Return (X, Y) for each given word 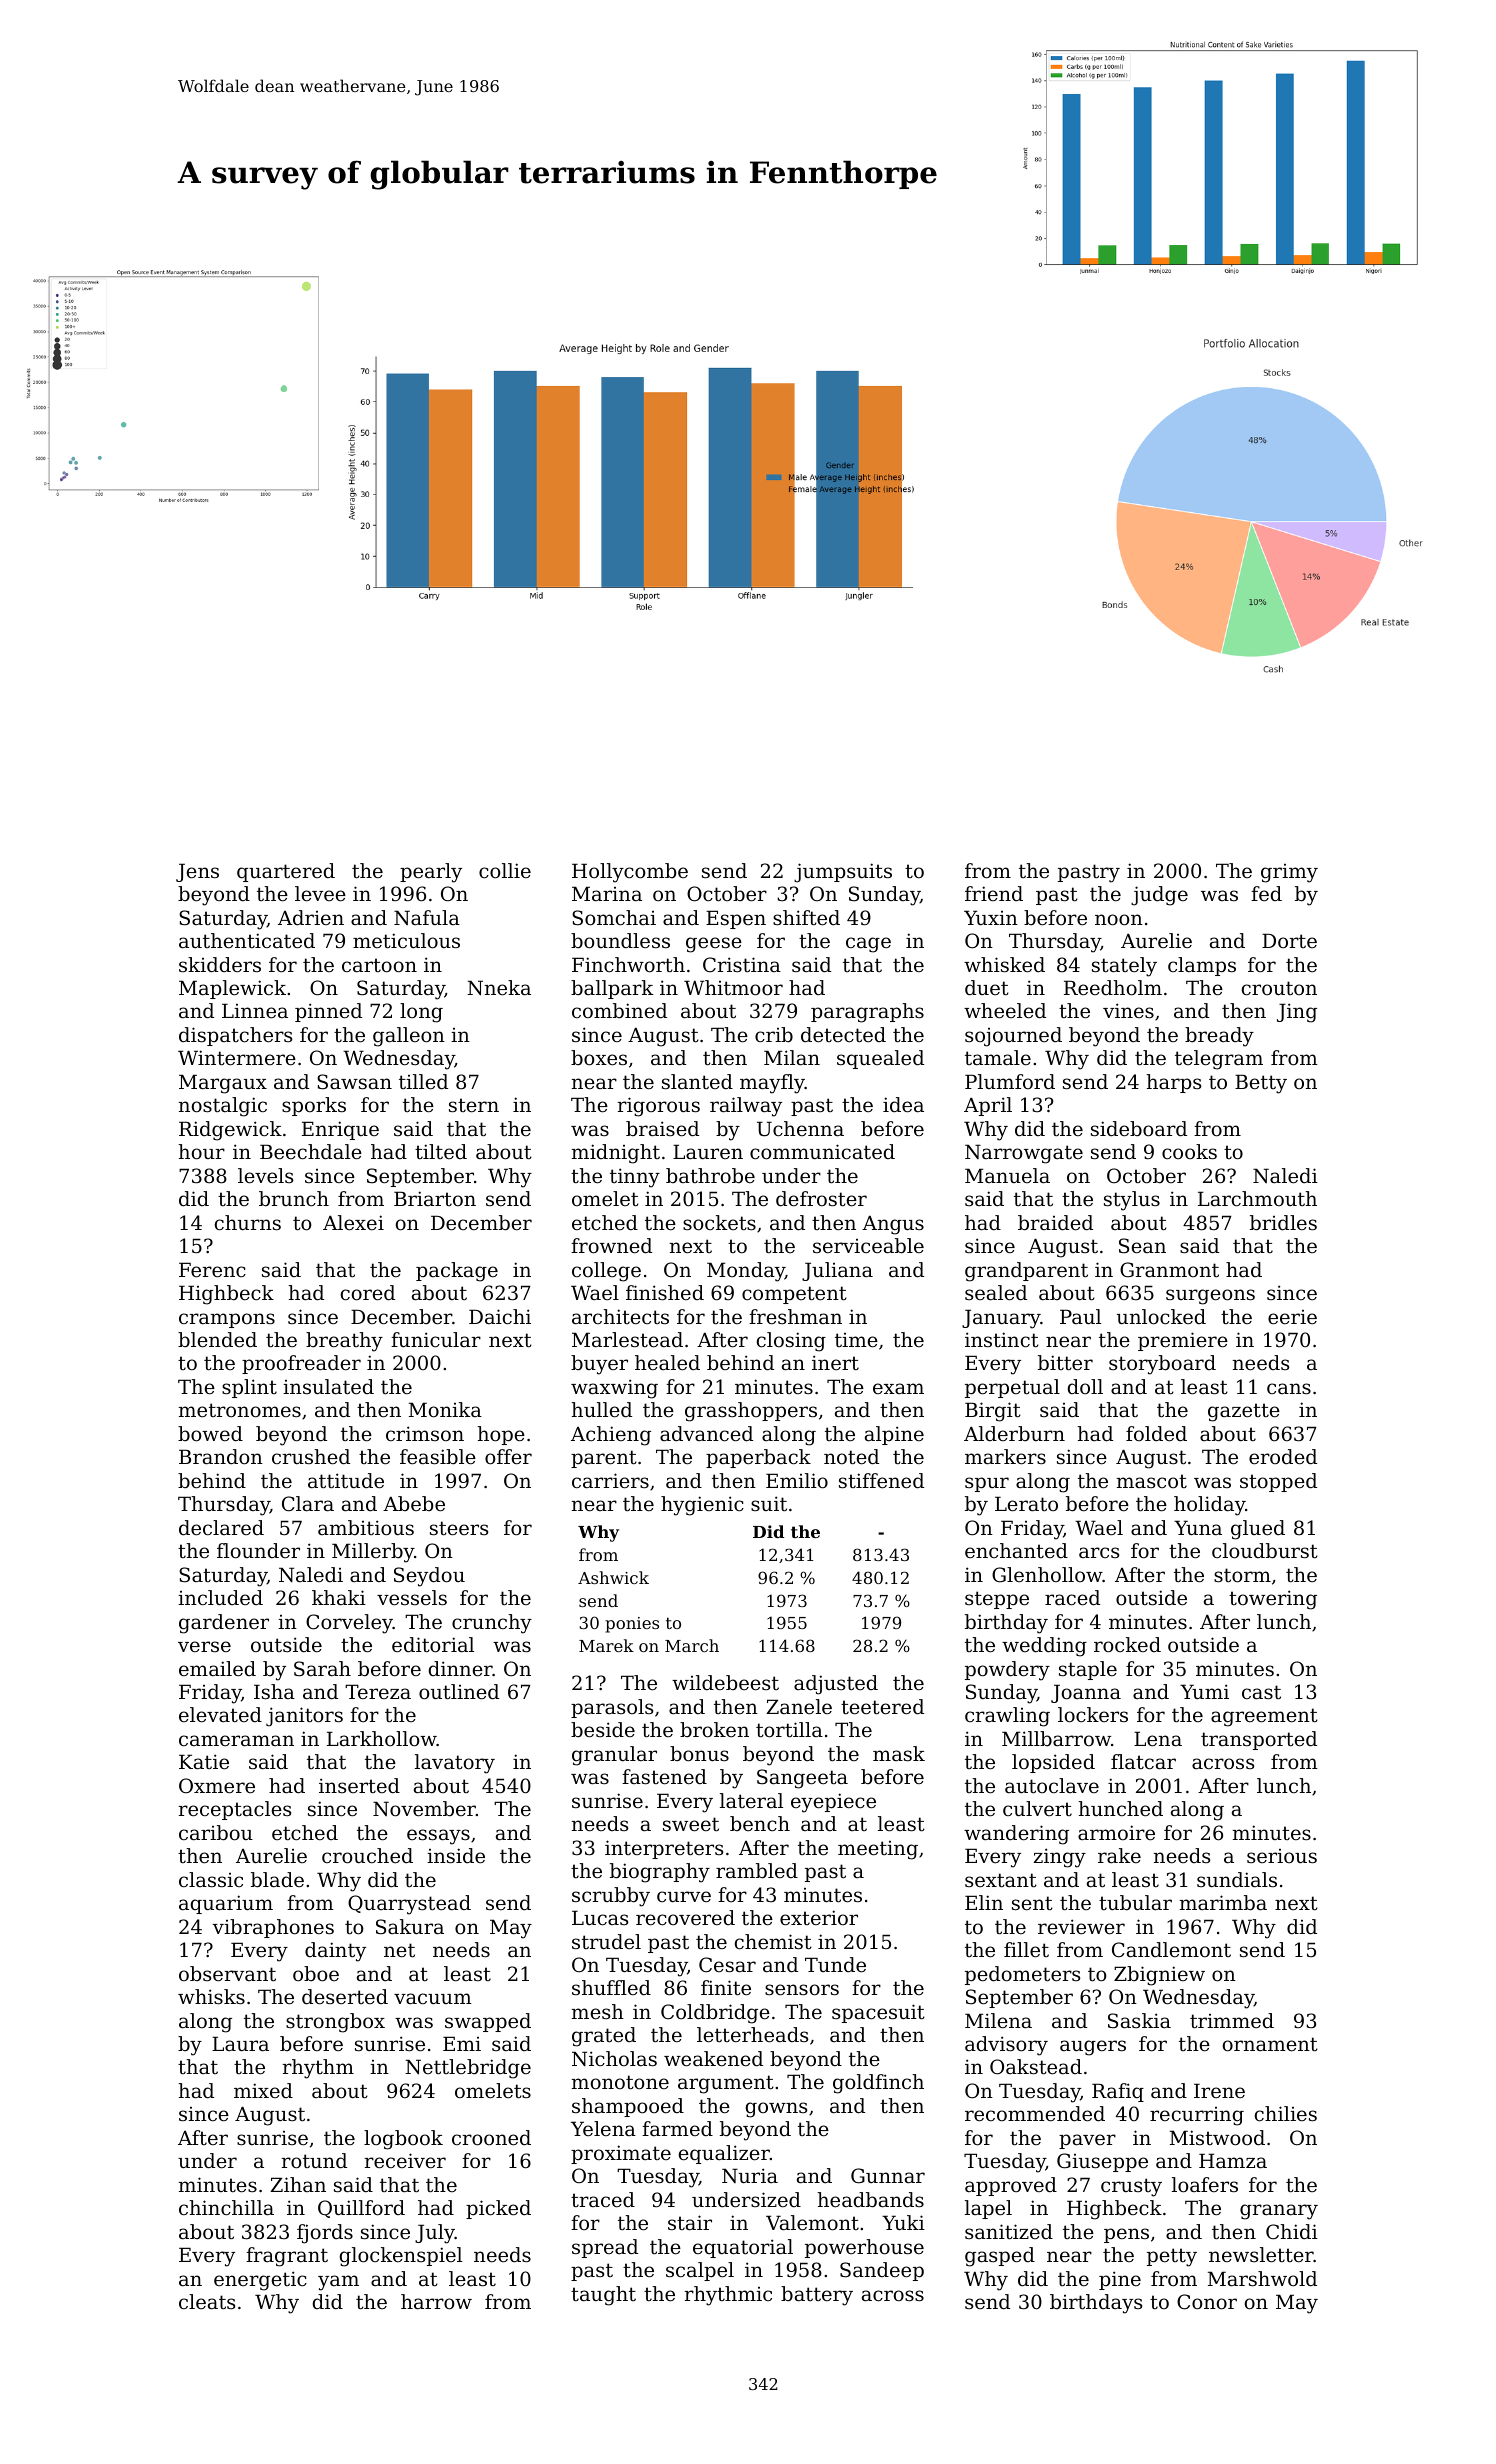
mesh (597, 2012)
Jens (197, 872)
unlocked (1161, 1317)
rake (1119, 1855)
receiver (405, 2161)
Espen (736, 919)
